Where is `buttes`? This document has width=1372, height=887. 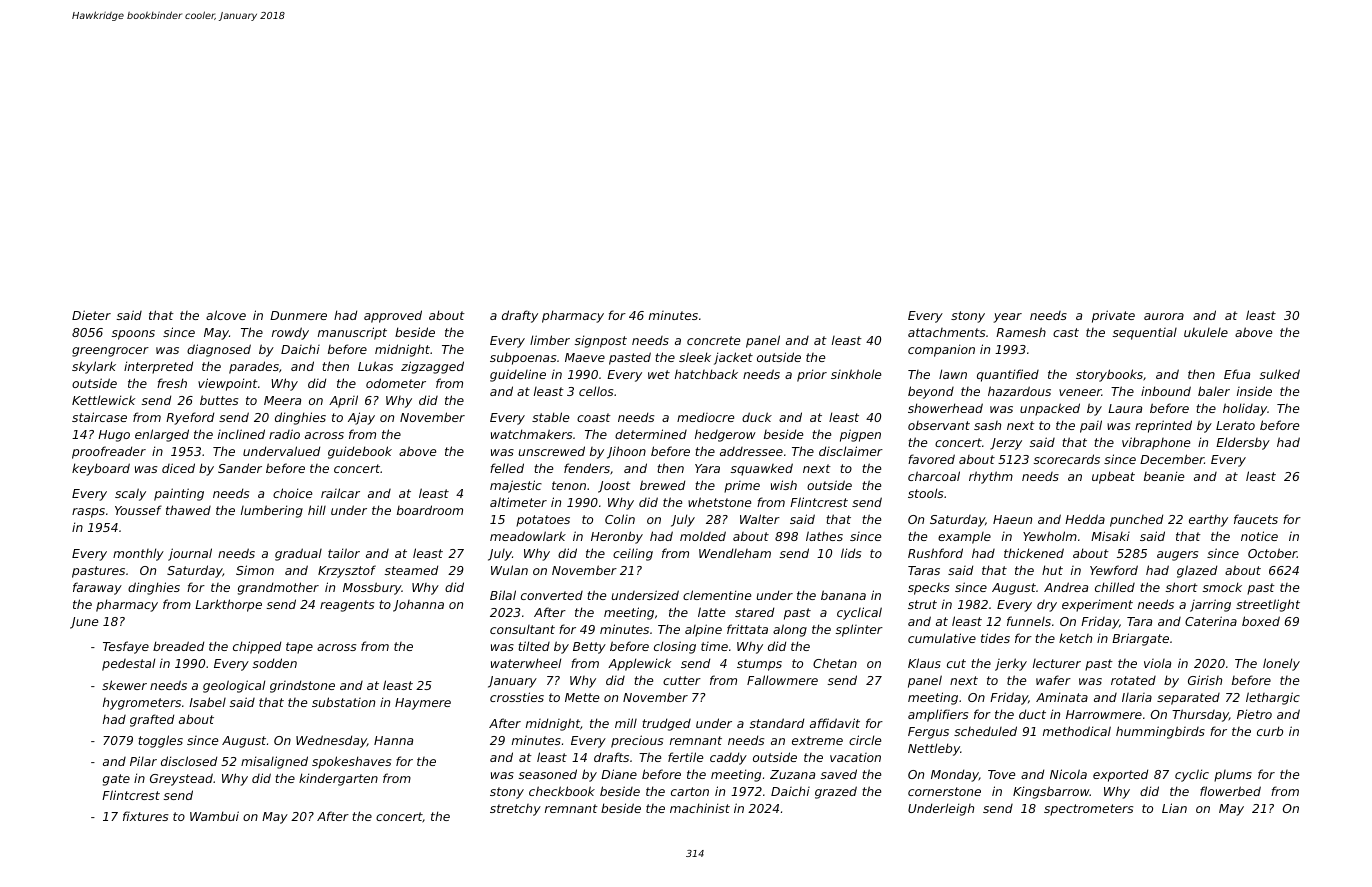 buttes is located at coordinates (219, 400).
